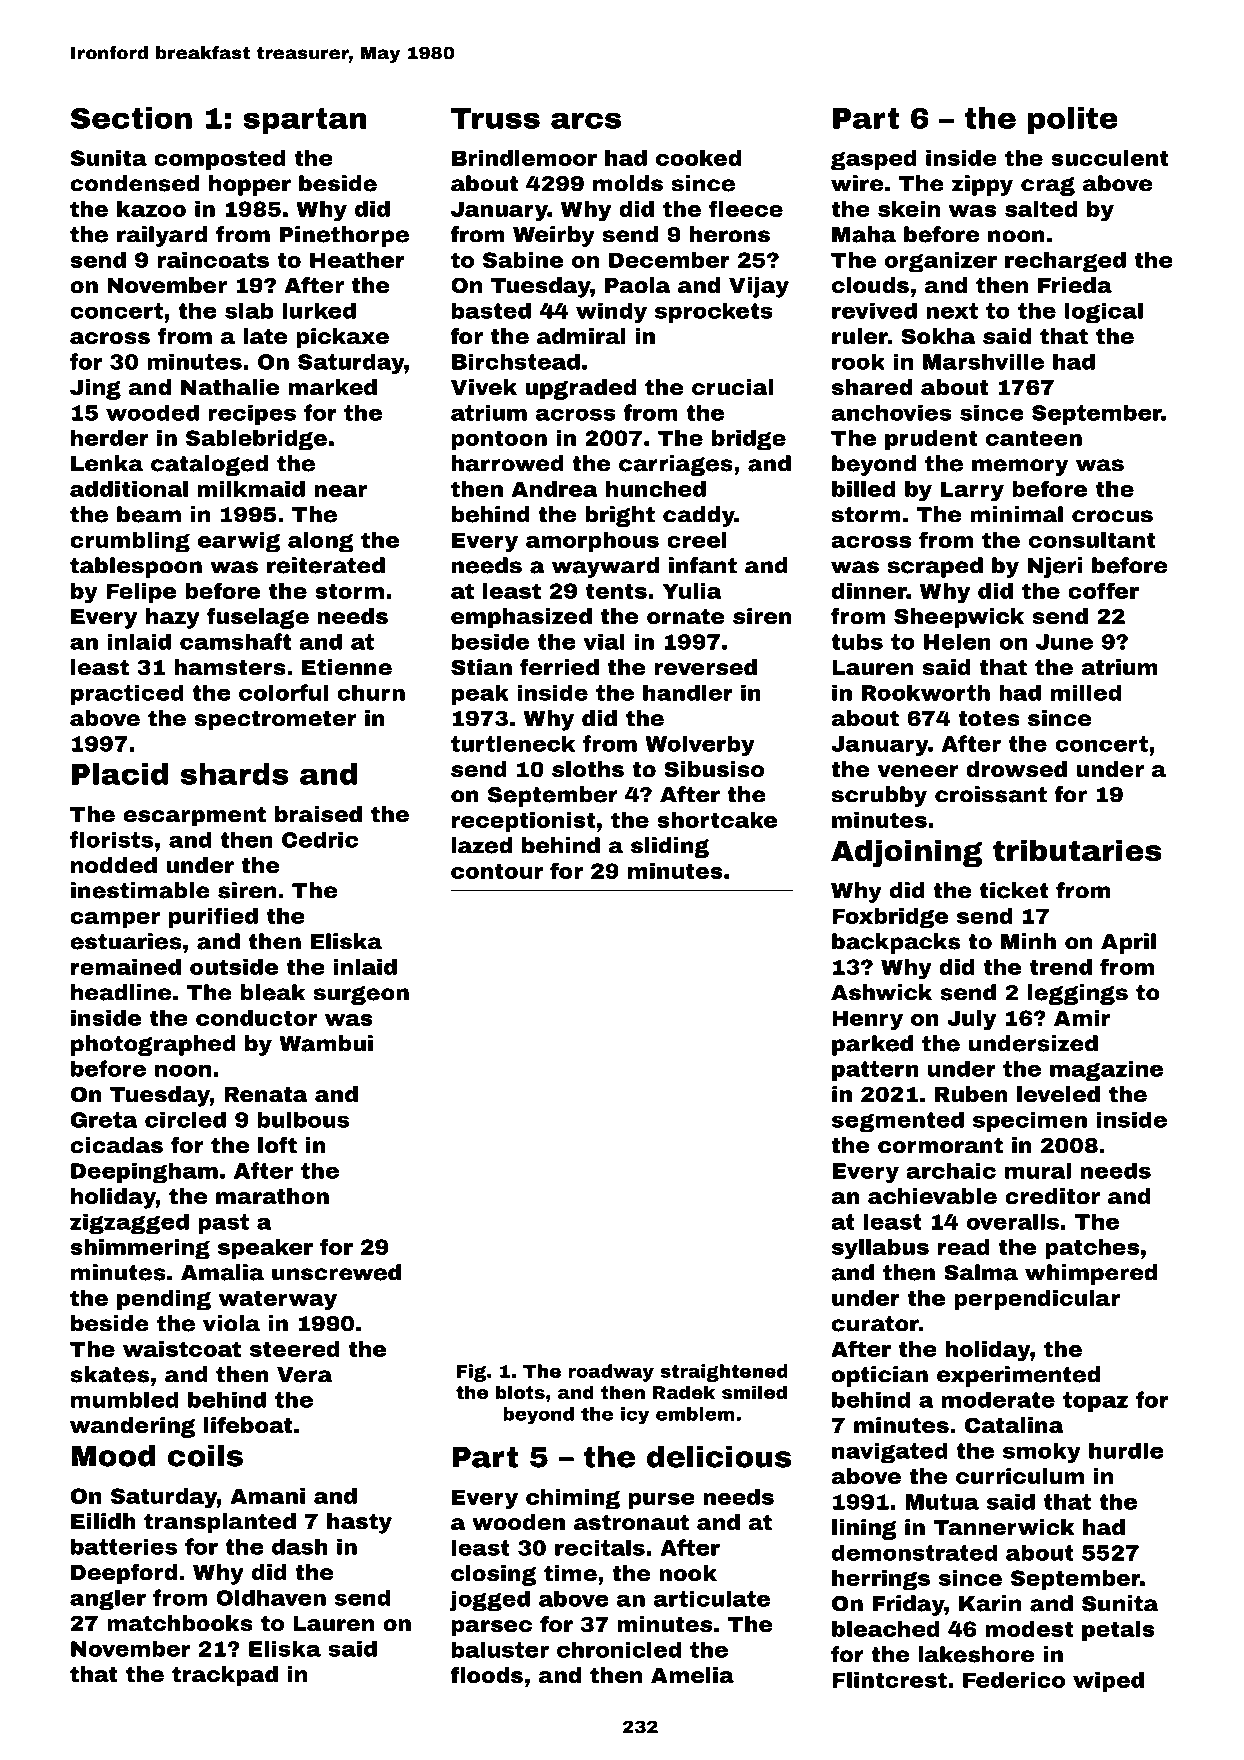  What do you see at coordinates (692, 1675) in the screenshot?
I see `Amelia` at bounding box center [692, 1675].
